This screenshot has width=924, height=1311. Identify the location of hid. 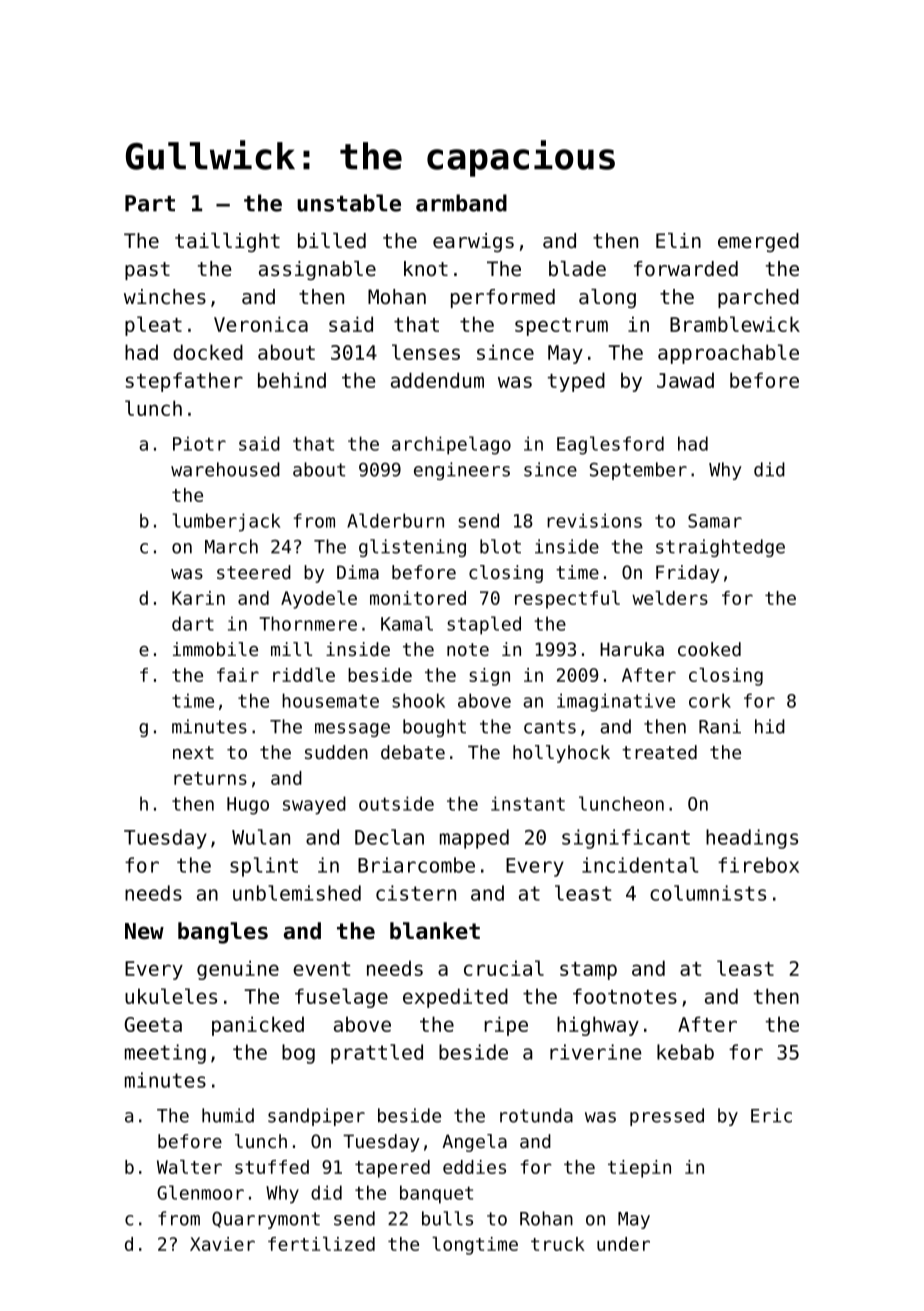
(770, 726).
